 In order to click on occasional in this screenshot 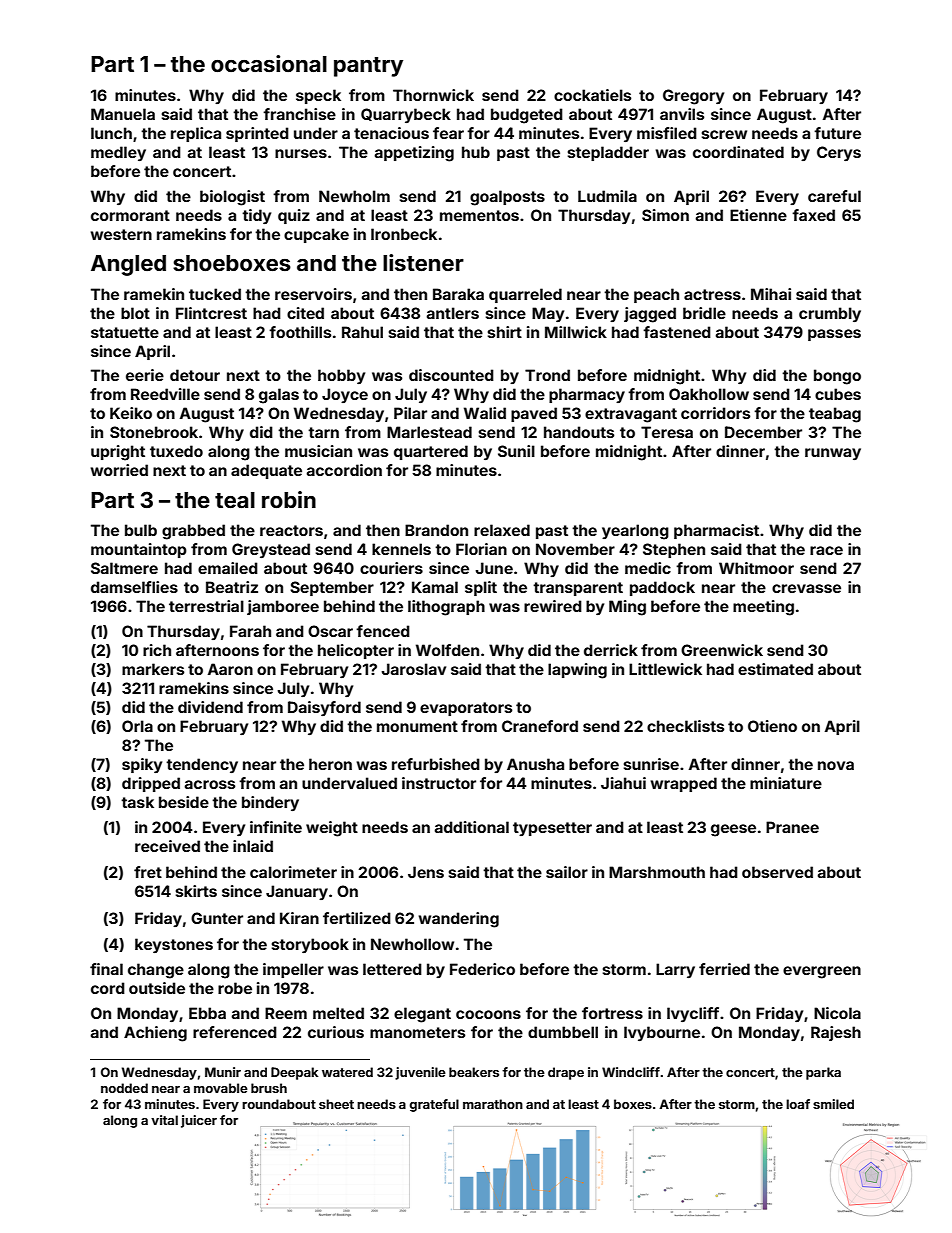, I will do `click(269, 63)`.
